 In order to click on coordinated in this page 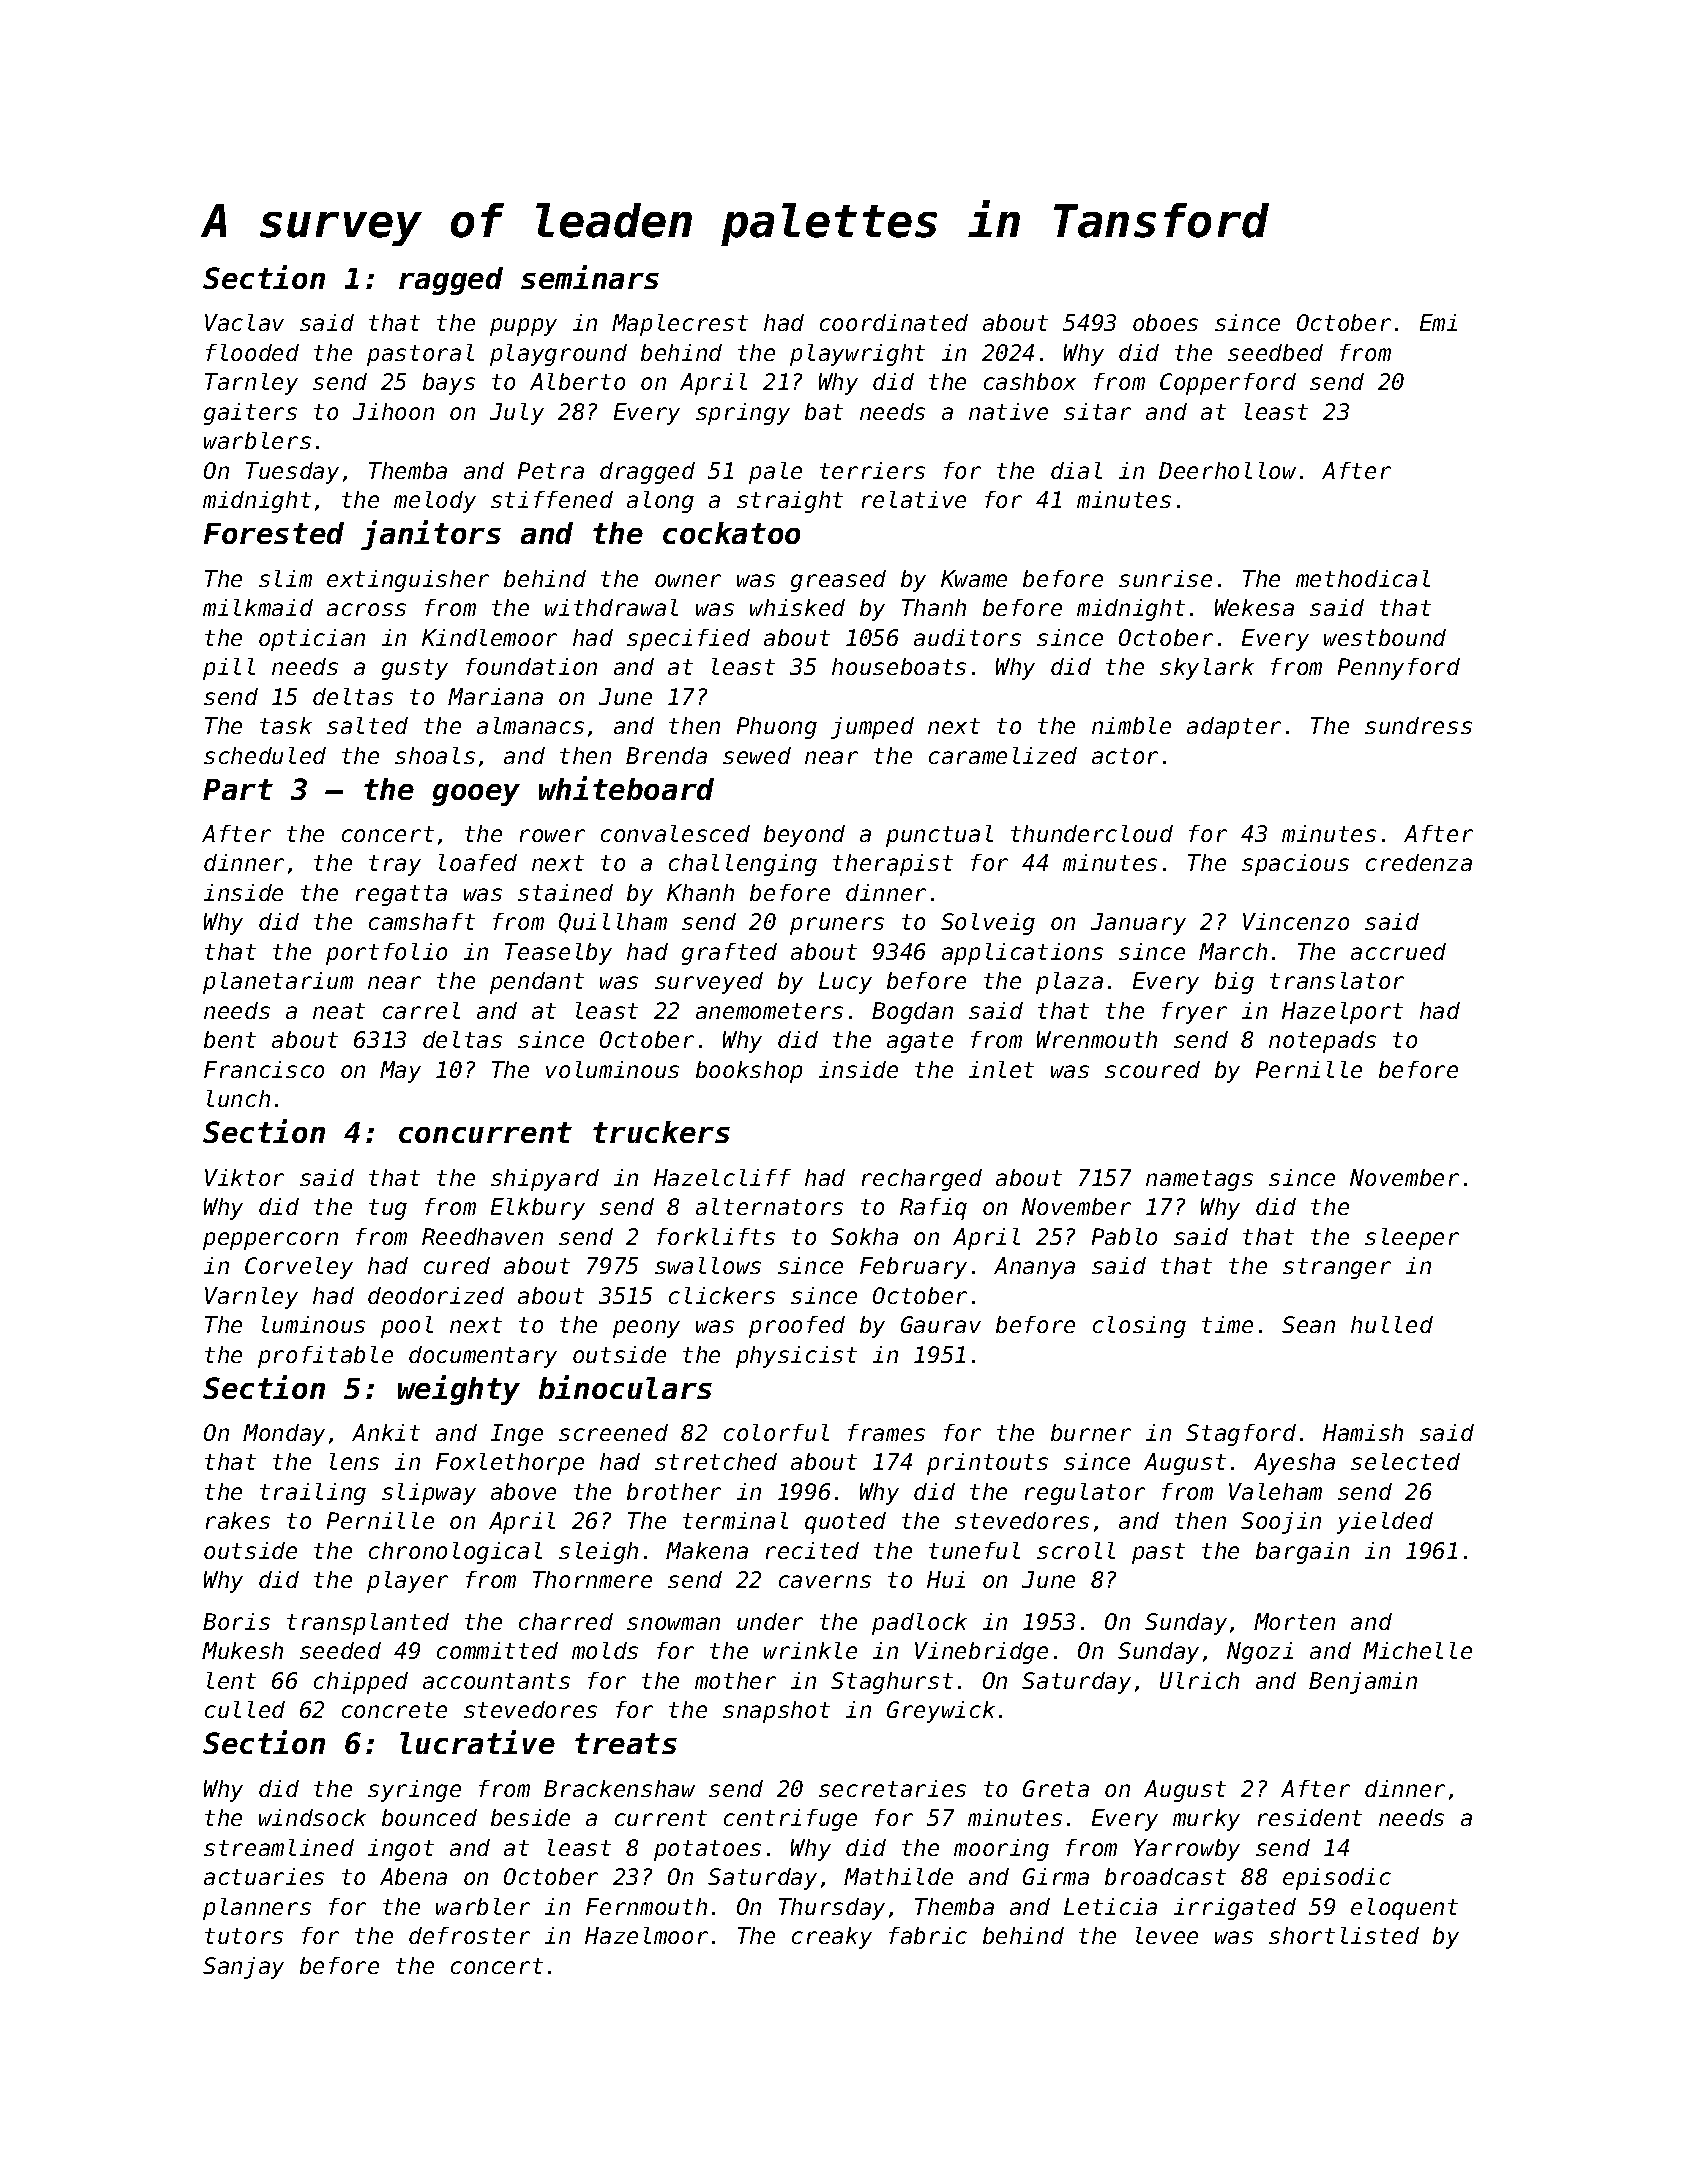, I will do `click(894, 322)`.
